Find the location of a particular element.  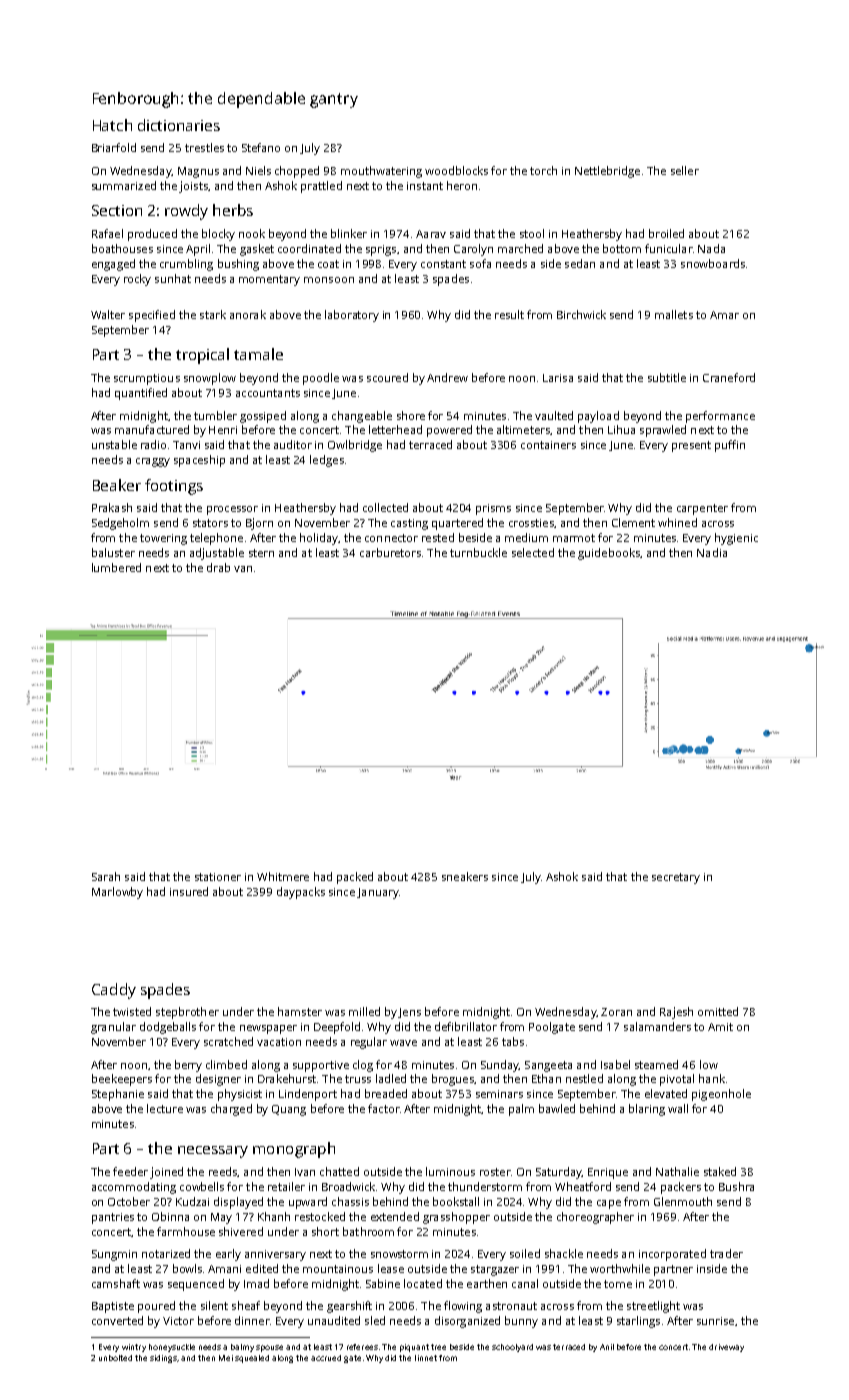

Sarah is located at coordinates (106, 876).
